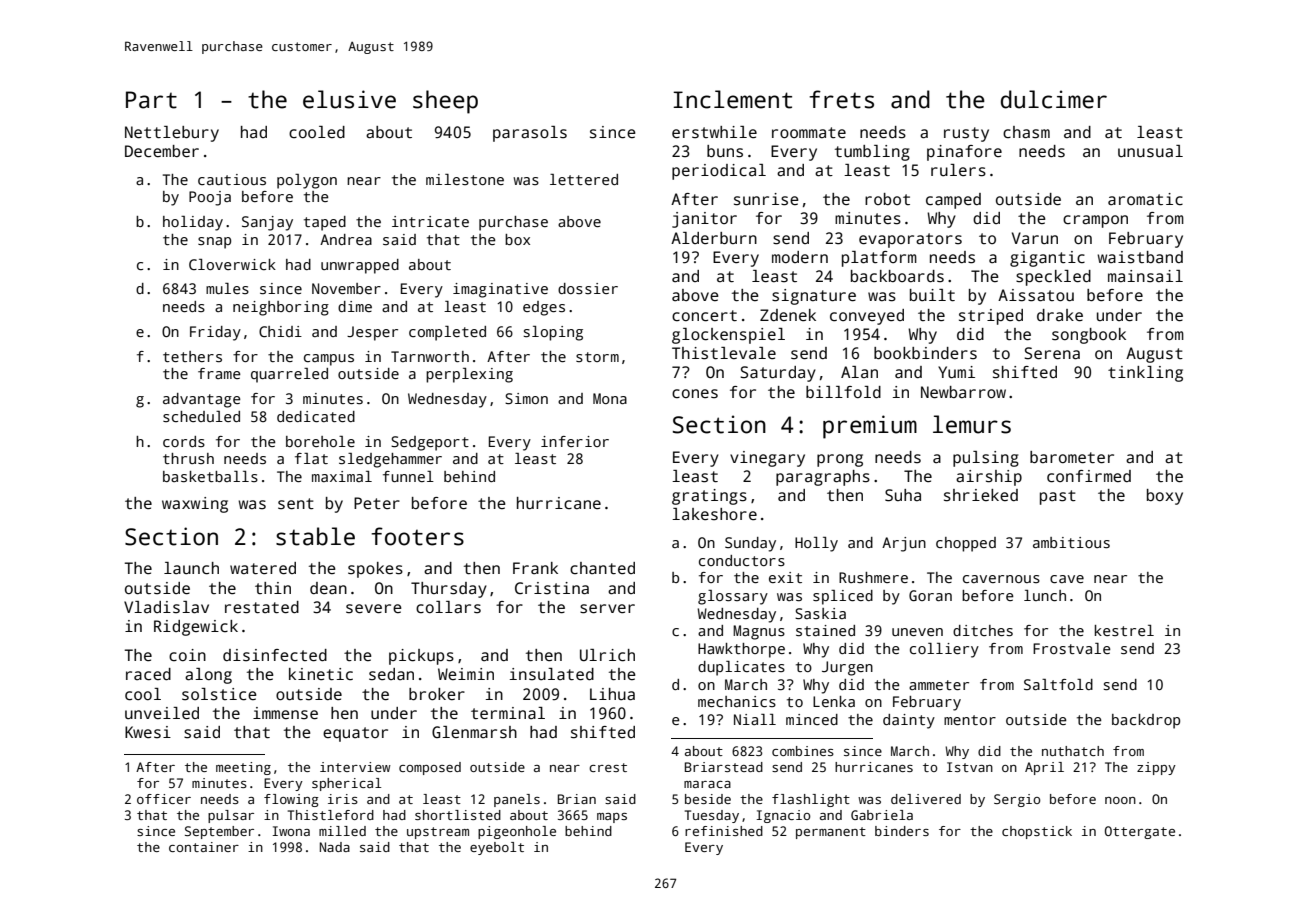  Describe the element at coordinates (192, 356) in the screenshot. I see `tethers` at that location.
